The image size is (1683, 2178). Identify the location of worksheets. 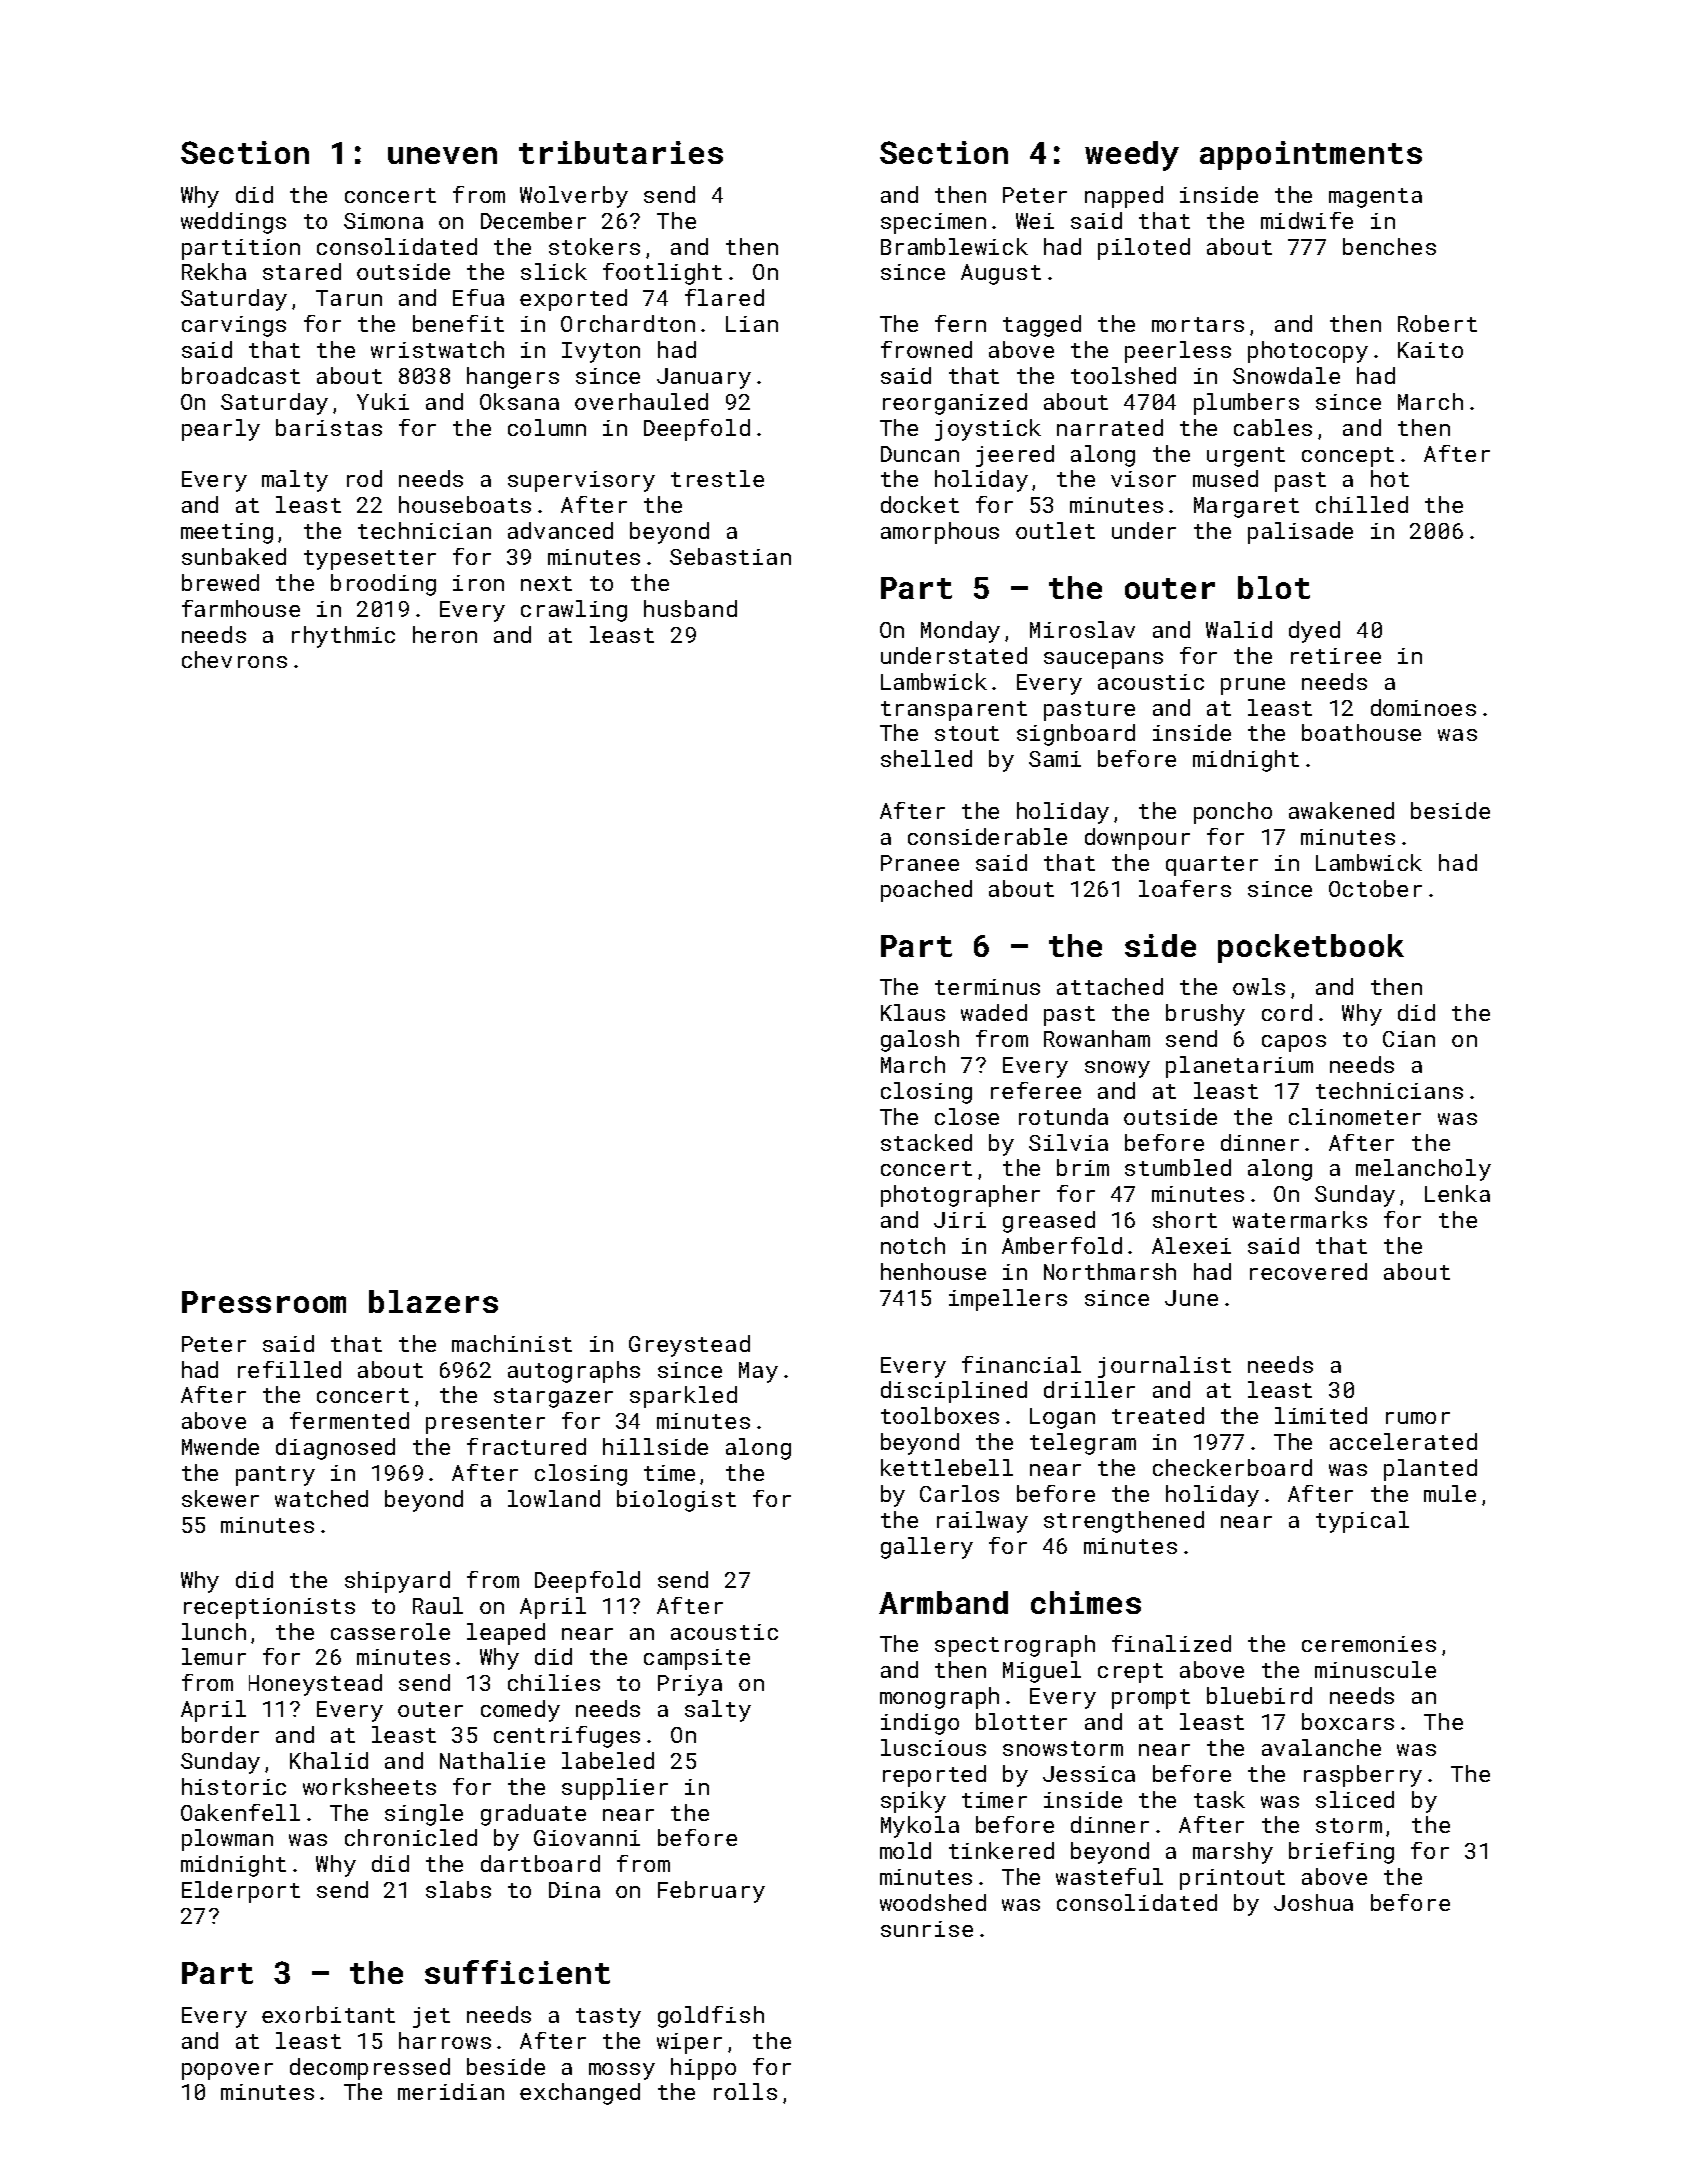
(369, 1786).
